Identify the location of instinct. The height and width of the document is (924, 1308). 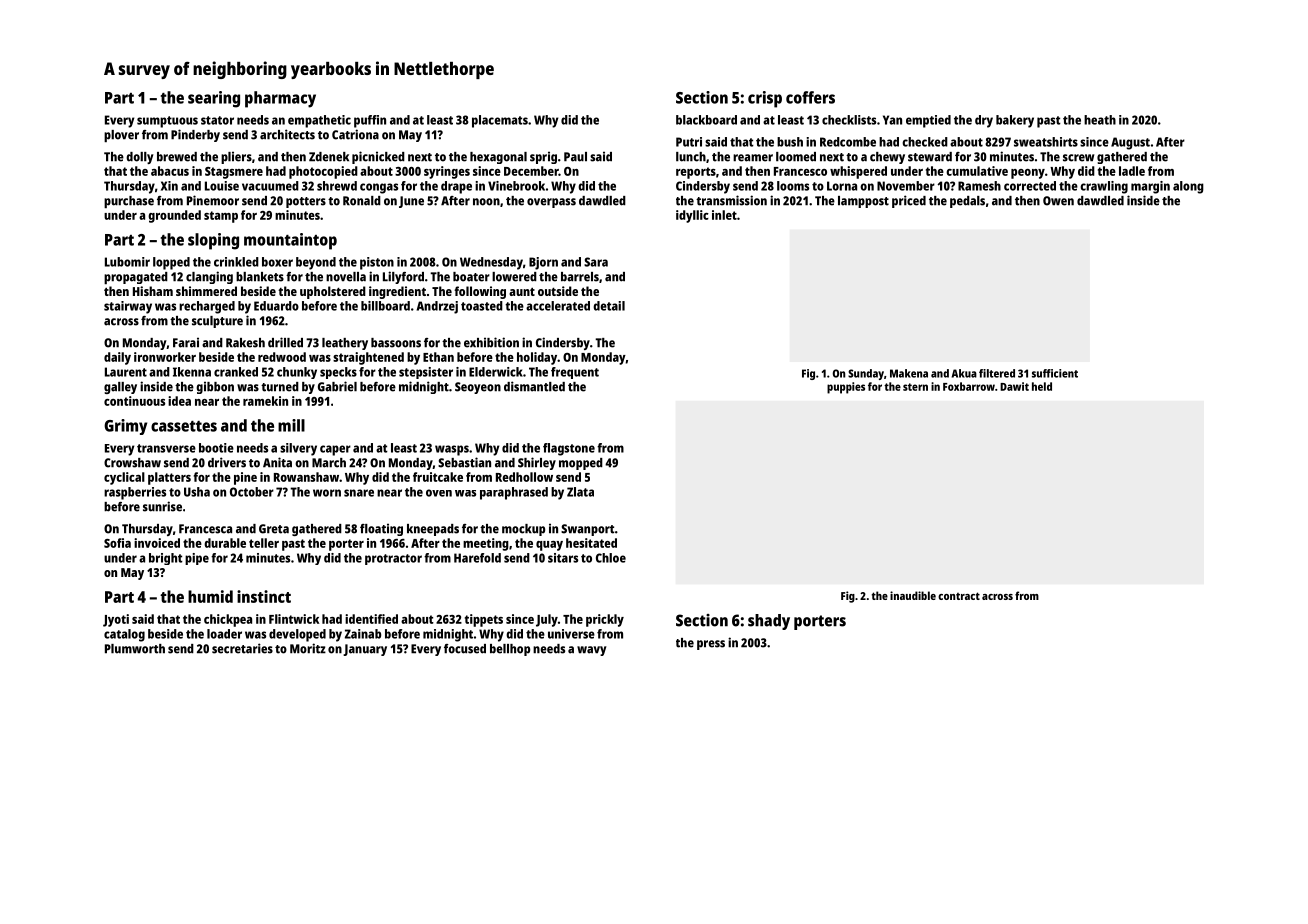
(264, 596).
